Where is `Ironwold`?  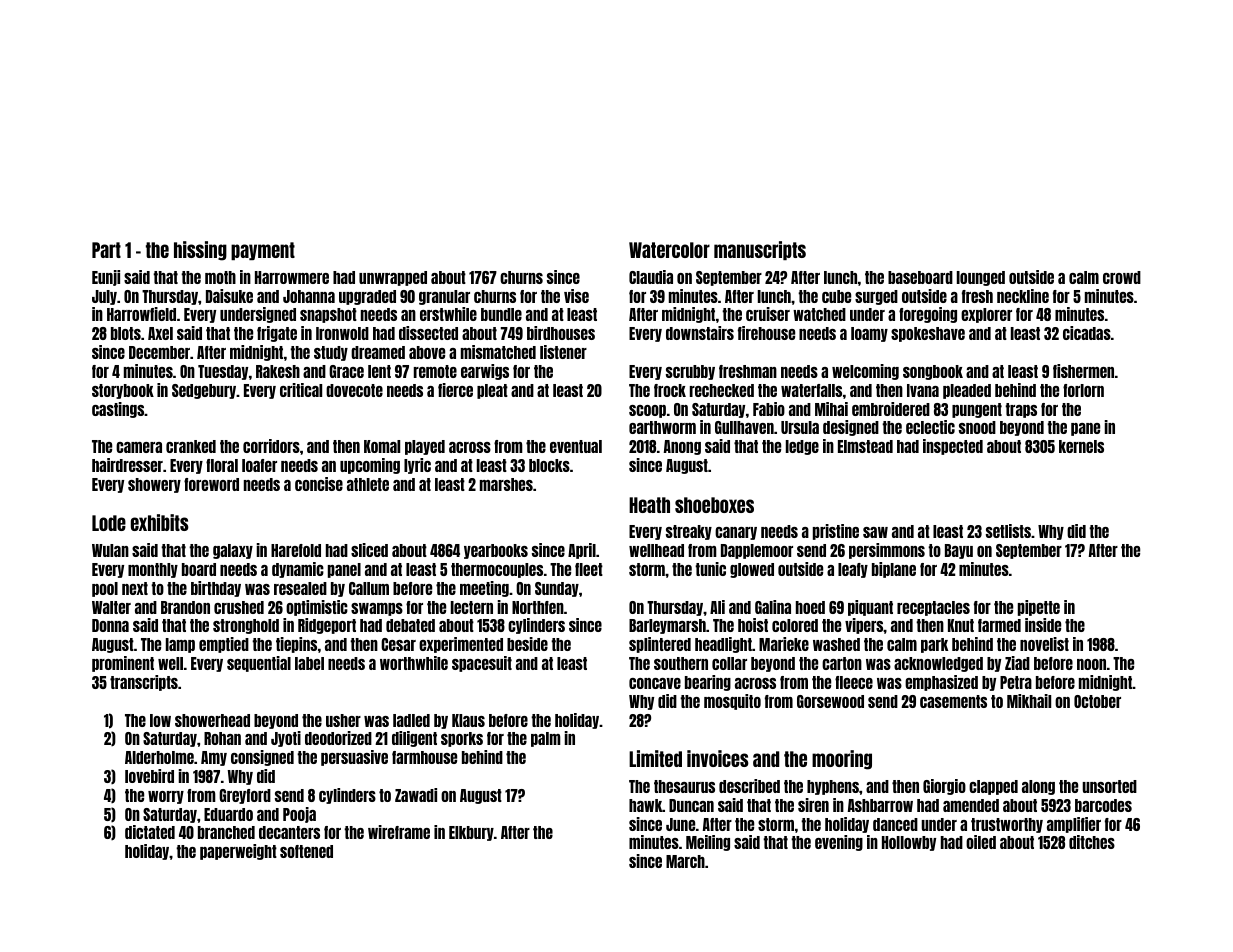
Ironwold is located at coordinates (342, 333).
